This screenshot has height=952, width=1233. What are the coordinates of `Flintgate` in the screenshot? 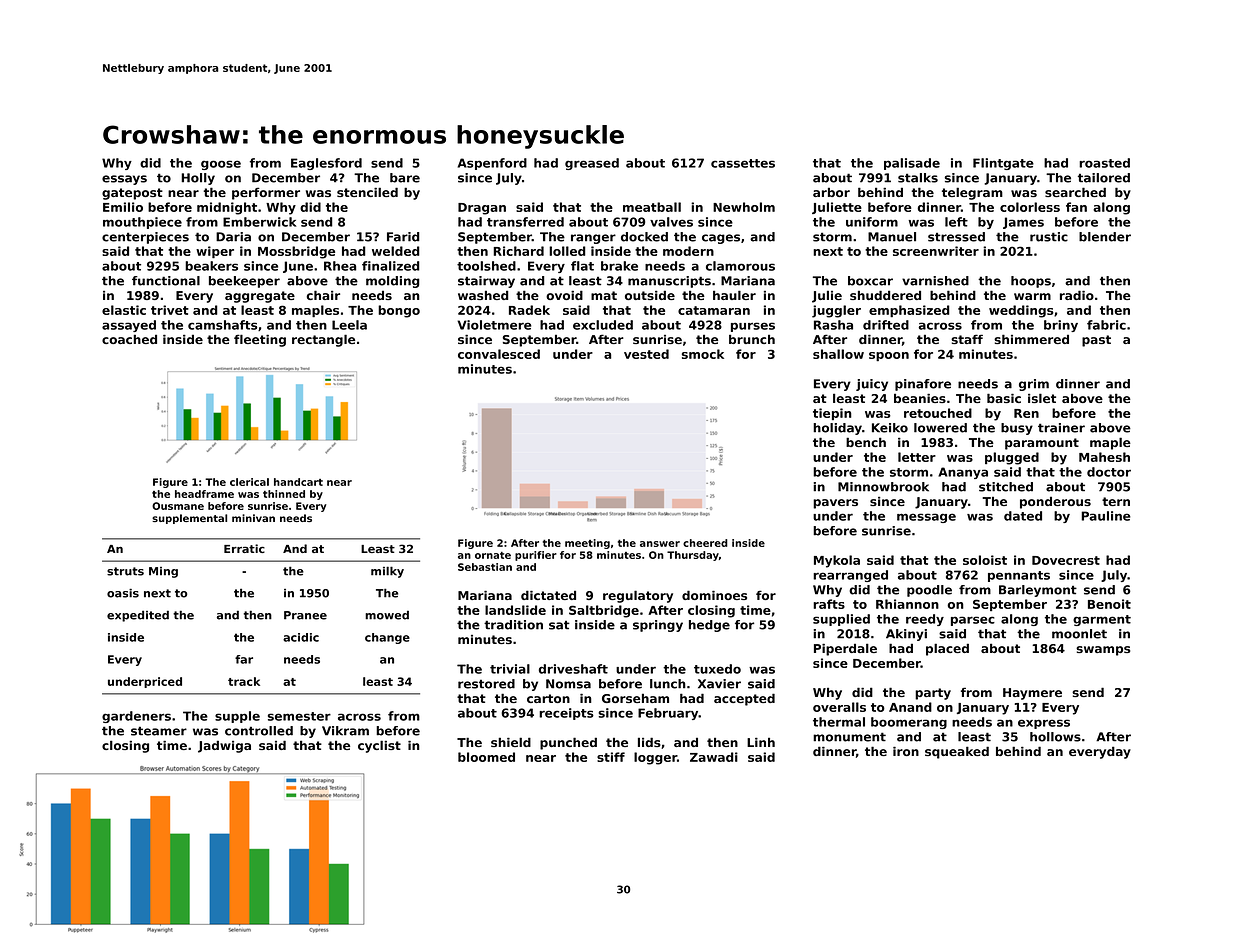 It's located at (1003, 164).
